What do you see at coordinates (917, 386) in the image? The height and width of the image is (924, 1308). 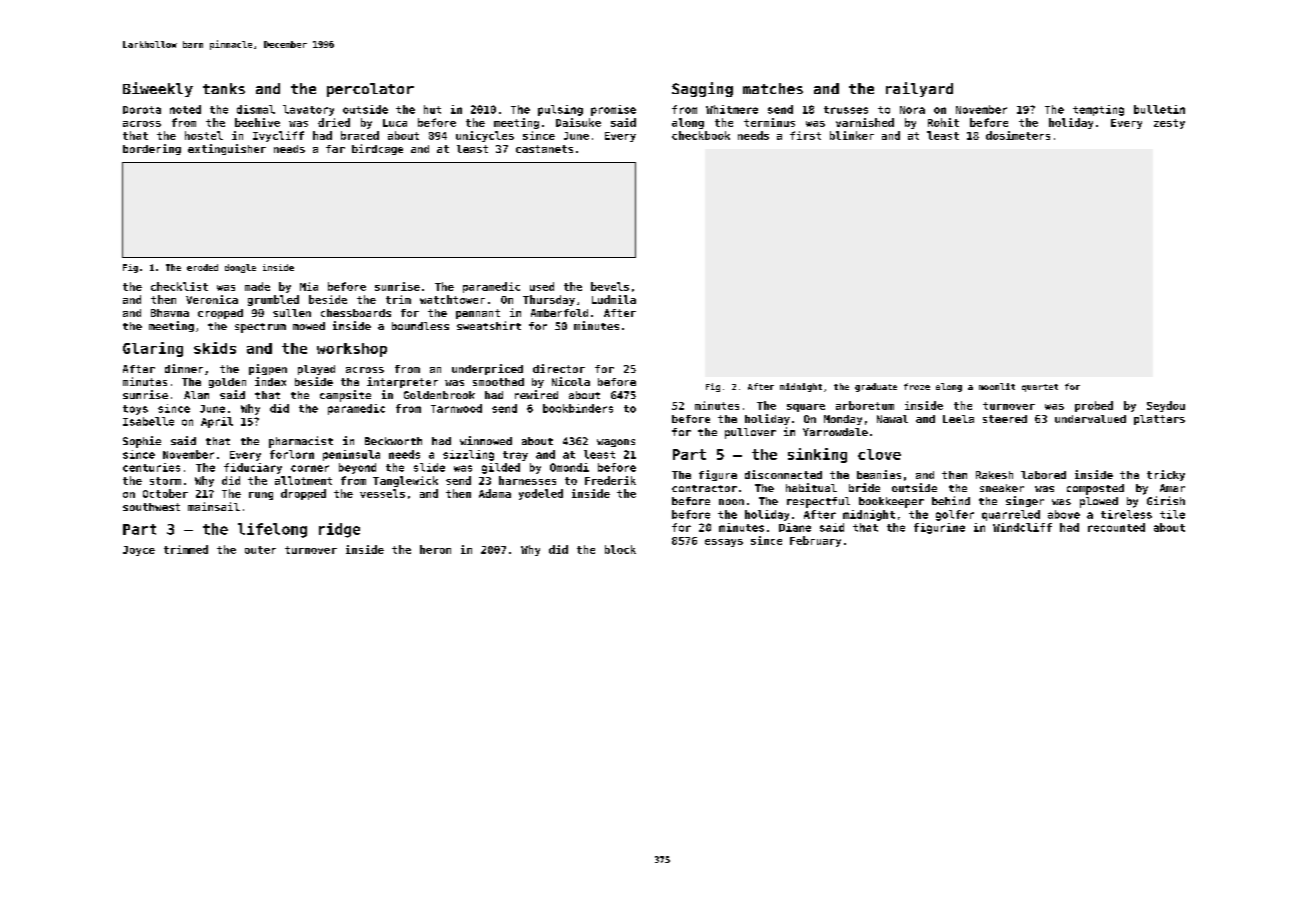 I see `froze` at bounding box center [917, 386].
